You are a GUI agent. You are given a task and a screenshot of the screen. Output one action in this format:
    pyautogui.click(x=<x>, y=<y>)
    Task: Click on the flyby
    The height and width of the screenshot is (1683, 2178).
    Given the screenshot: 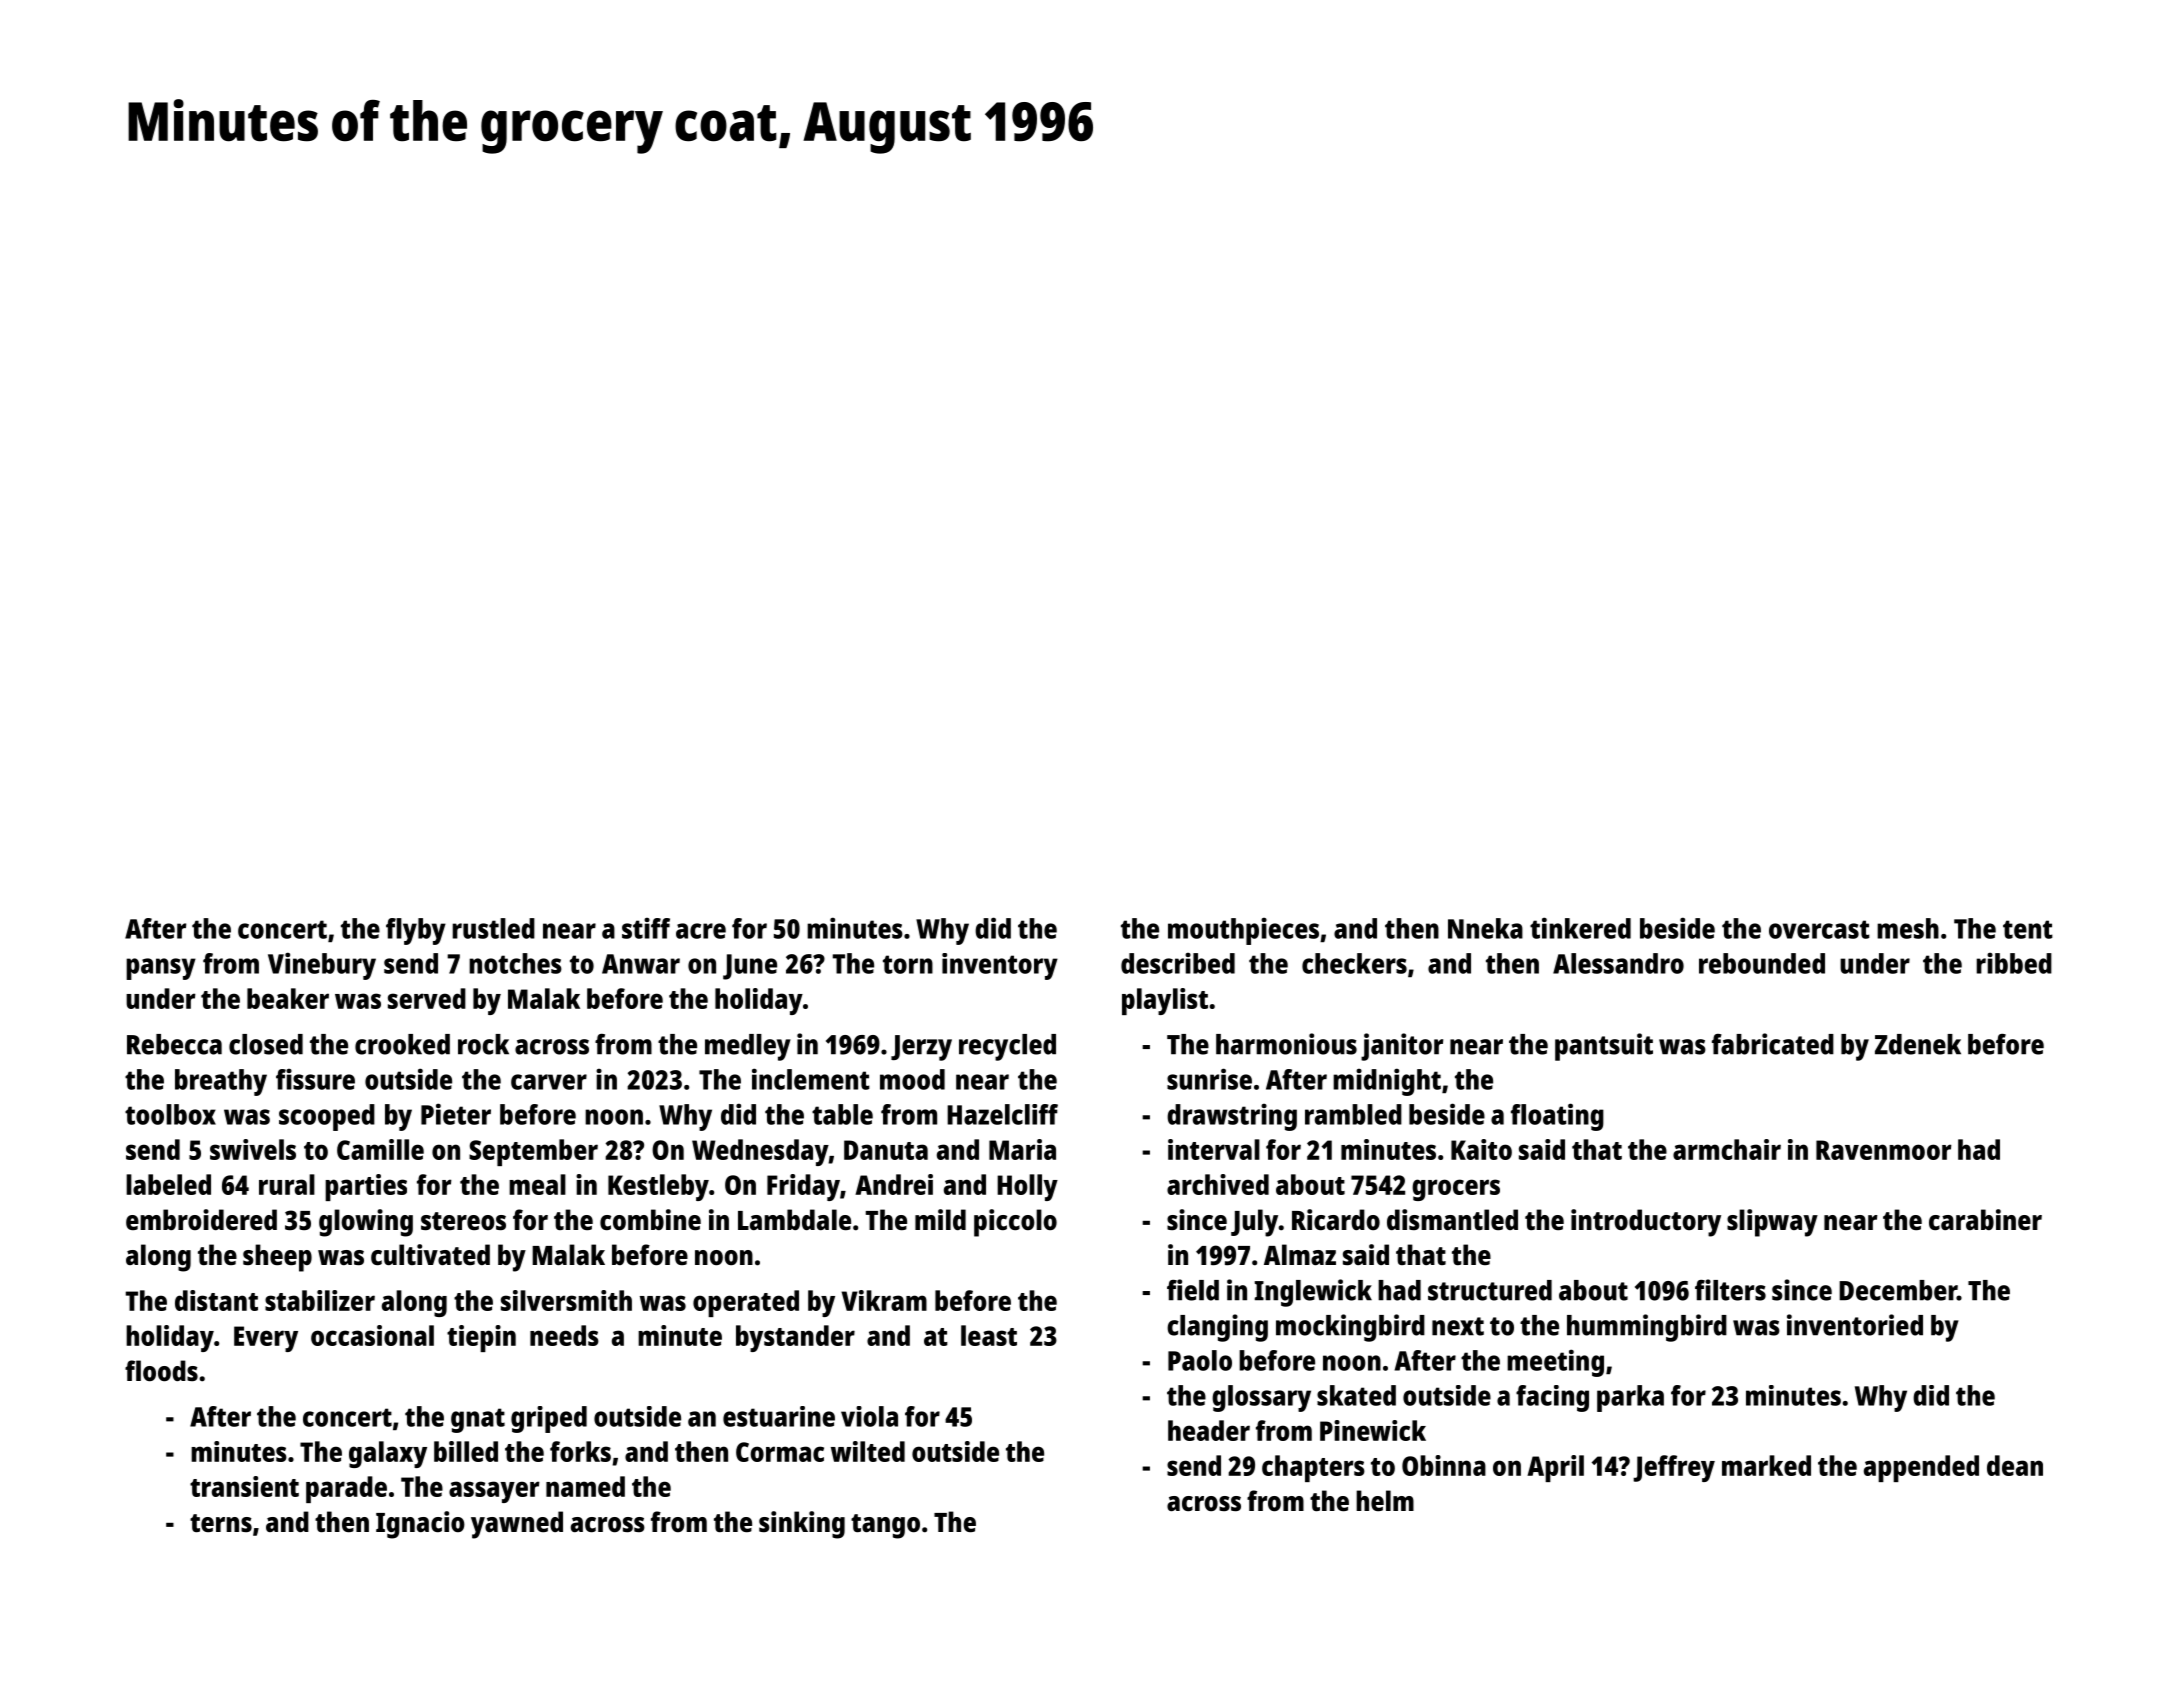 What is the action you would take?
    pyautogui.click(x=416, y=931)
